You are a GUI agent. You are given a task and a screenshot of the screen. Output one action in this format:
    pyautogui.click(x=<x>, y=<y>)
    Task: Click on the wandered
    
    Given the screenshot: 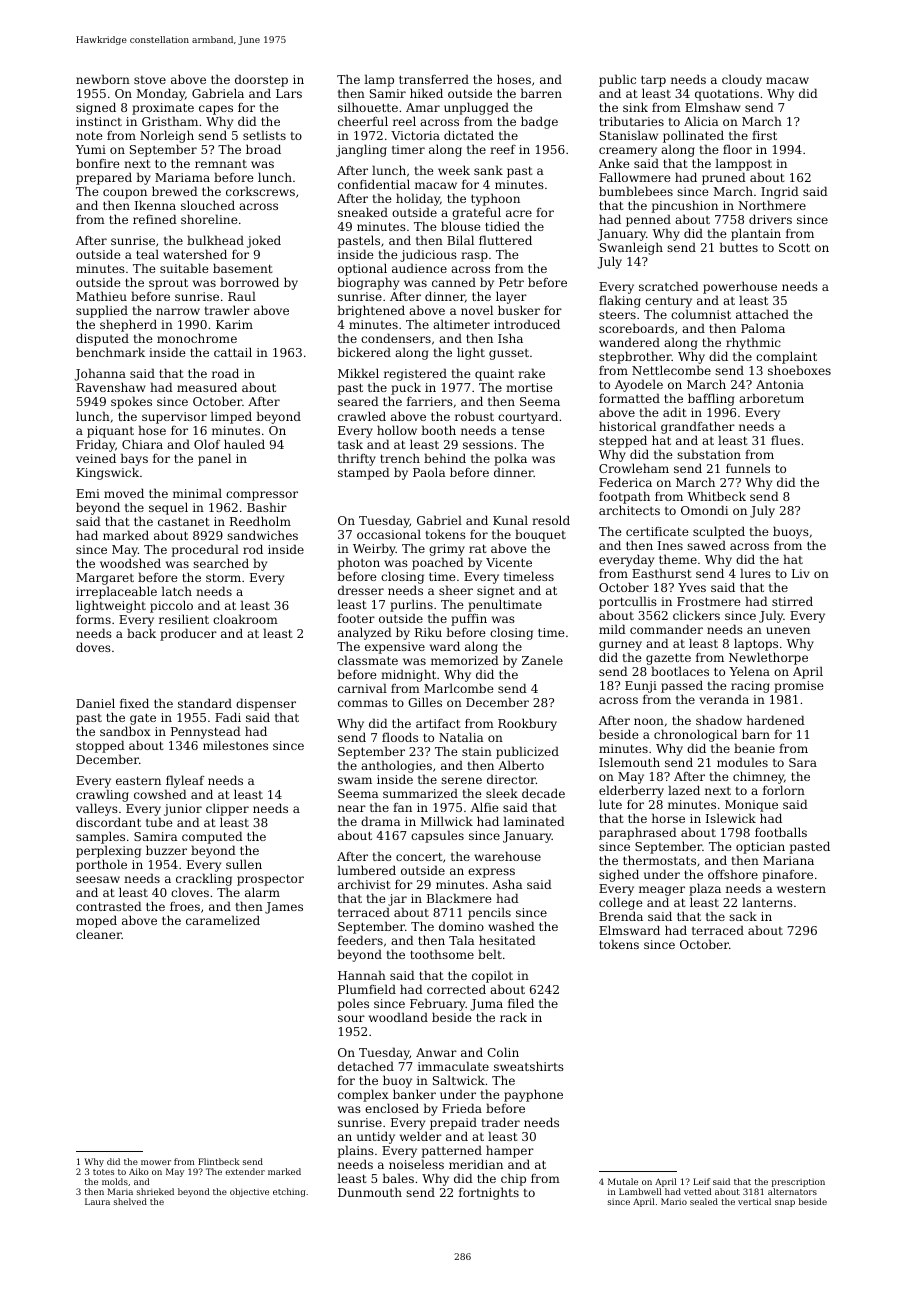 What is the action you would take?
    pyautogui.click(x=629, y=342)
